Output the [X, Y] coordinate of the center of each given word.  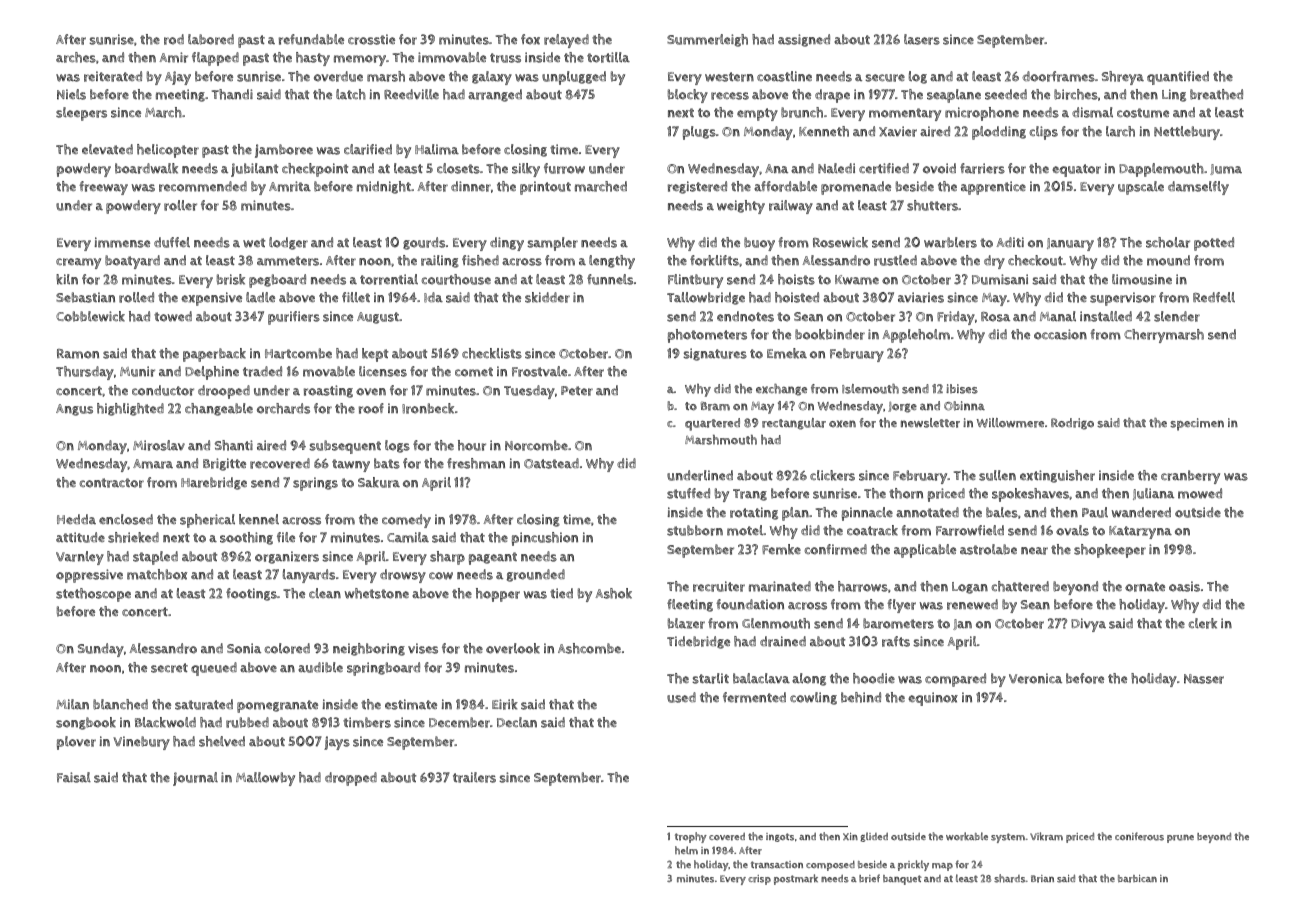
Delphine [212, 373]
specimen [1197, 424]
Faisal [74, 777]
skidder [547, 297]
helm [686, 850]
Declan [517, 722]
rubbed [247, 722]
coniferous [1139, 836]
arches [76, 57]
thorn [906, 493]
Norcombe [536, 445]
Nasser [1204, 679]
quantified [1178, 78]
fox [530, 39]
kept [375, 355]
